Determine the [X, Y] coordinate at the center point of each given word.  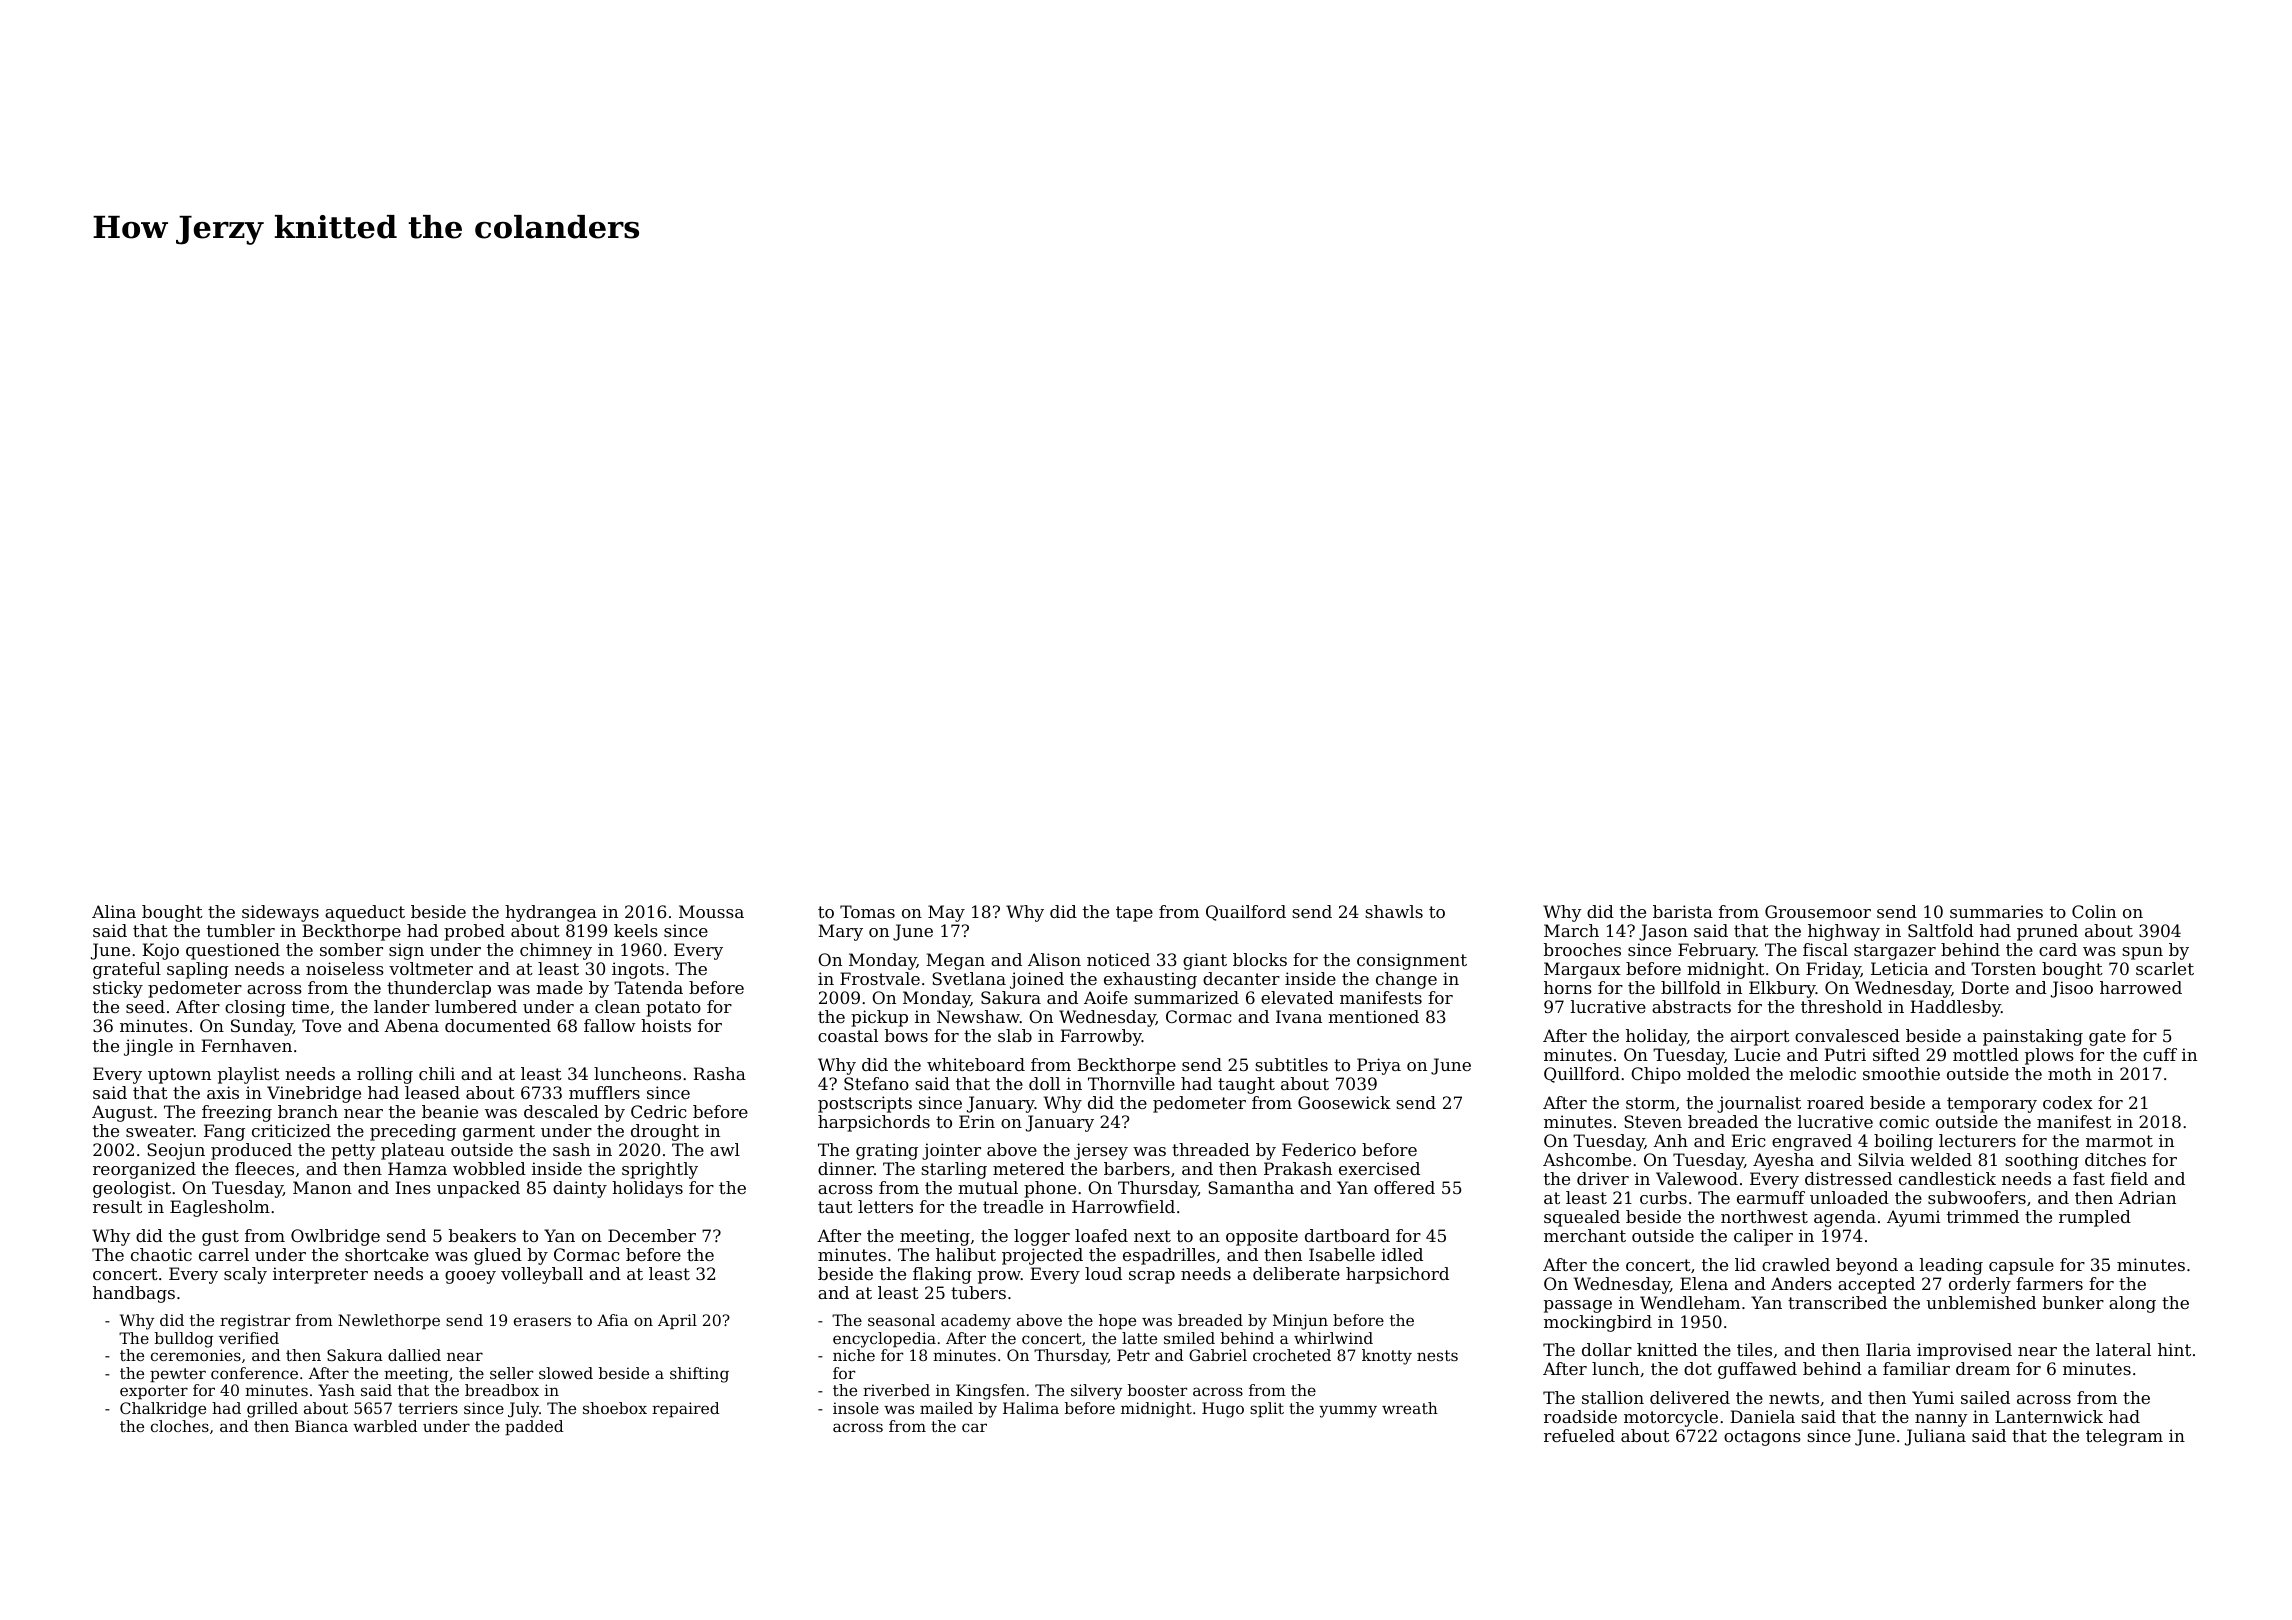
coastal [848, 1035]
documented [498, 1025]
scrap [1152, 1277]
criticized [291, 1130]
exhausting [1150, 980]
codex [2068, 1102]
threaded [1211, 1149]
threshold [1841, 1006]
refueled [1579, 1435]
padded [534, 1428]
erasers [542, 1321]
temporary [1992, 1105]
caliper [1763, 1237]
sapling [198, 970]
